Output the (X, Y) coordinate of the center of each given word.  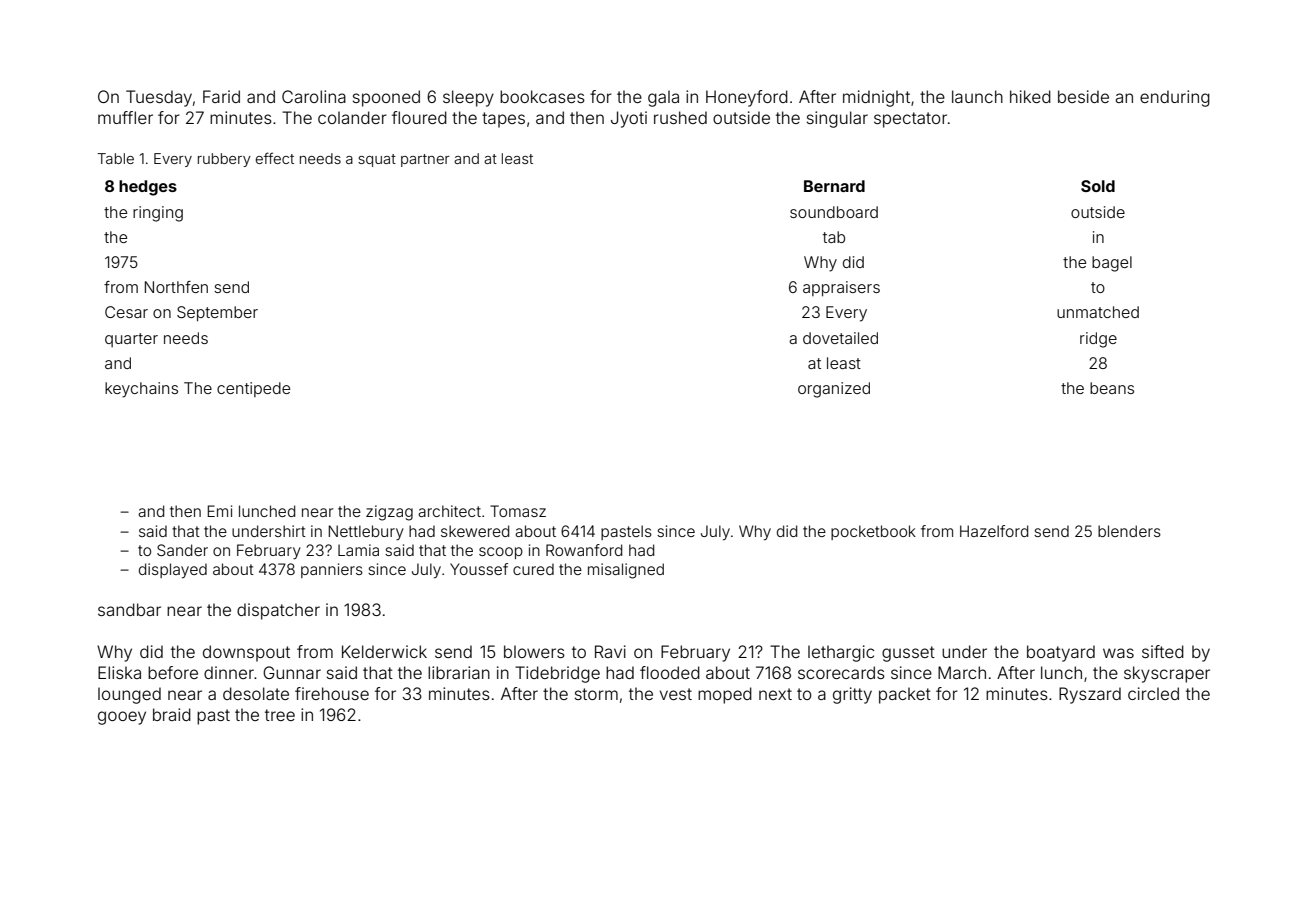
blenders (1129, 531)
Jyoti (629, 119)
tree (280, 715)
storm (596, 694)
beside (1083, 96)
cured (533, 569)
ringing (158, 214)
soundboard (834, 212)
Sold (1098, 186)
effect (275, 158)
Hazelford (994, 531)
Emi (219, 511)
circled (1153, 693)
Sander (182, 550)
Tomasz (518, 511)
